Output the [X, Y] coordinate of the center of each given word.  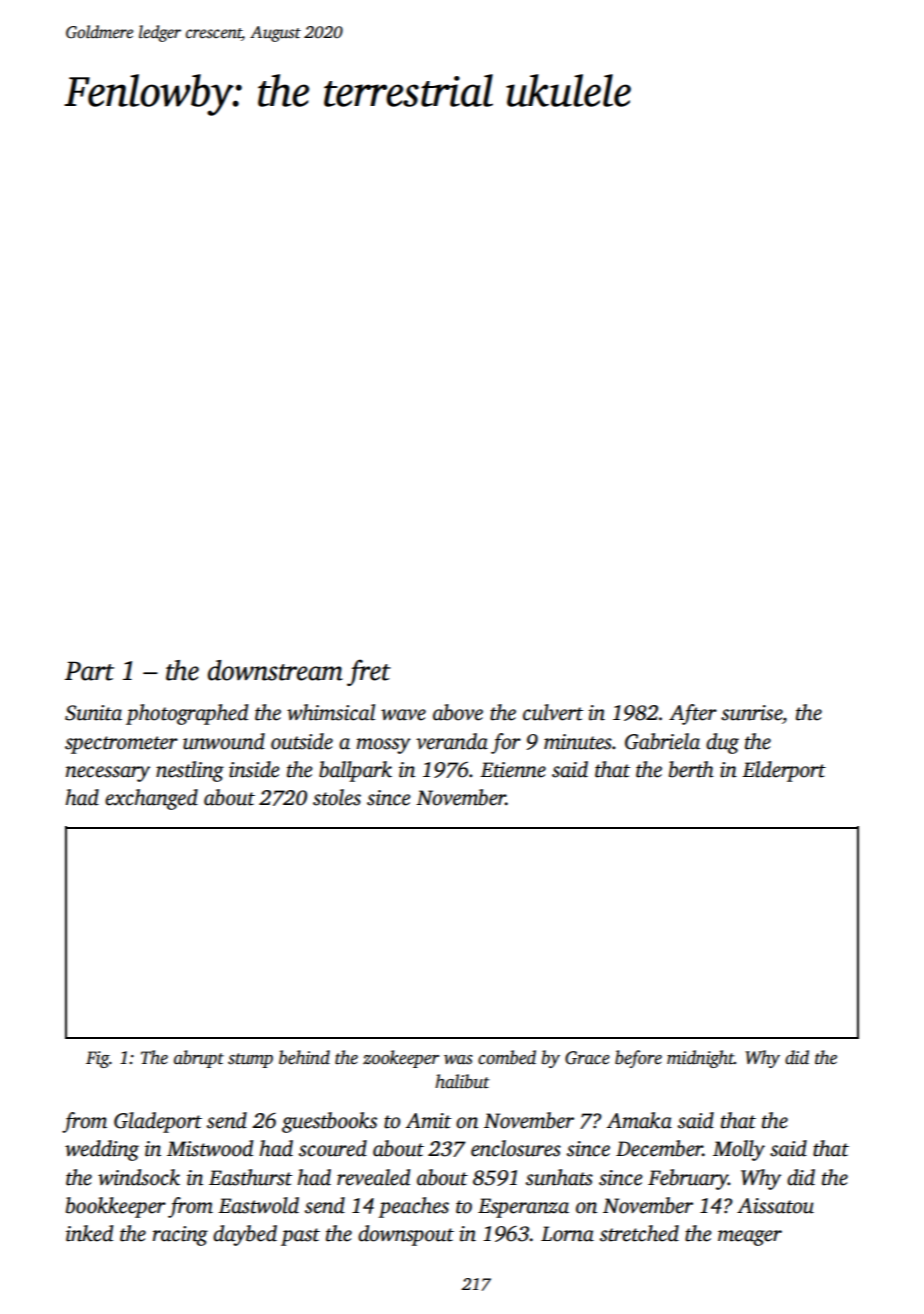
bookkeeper [116, 1207]
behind [304, 1057]
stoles [337, 797]
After [693, 714]
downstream [275, 670]
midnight [700, 1059]
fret [369, 672]
